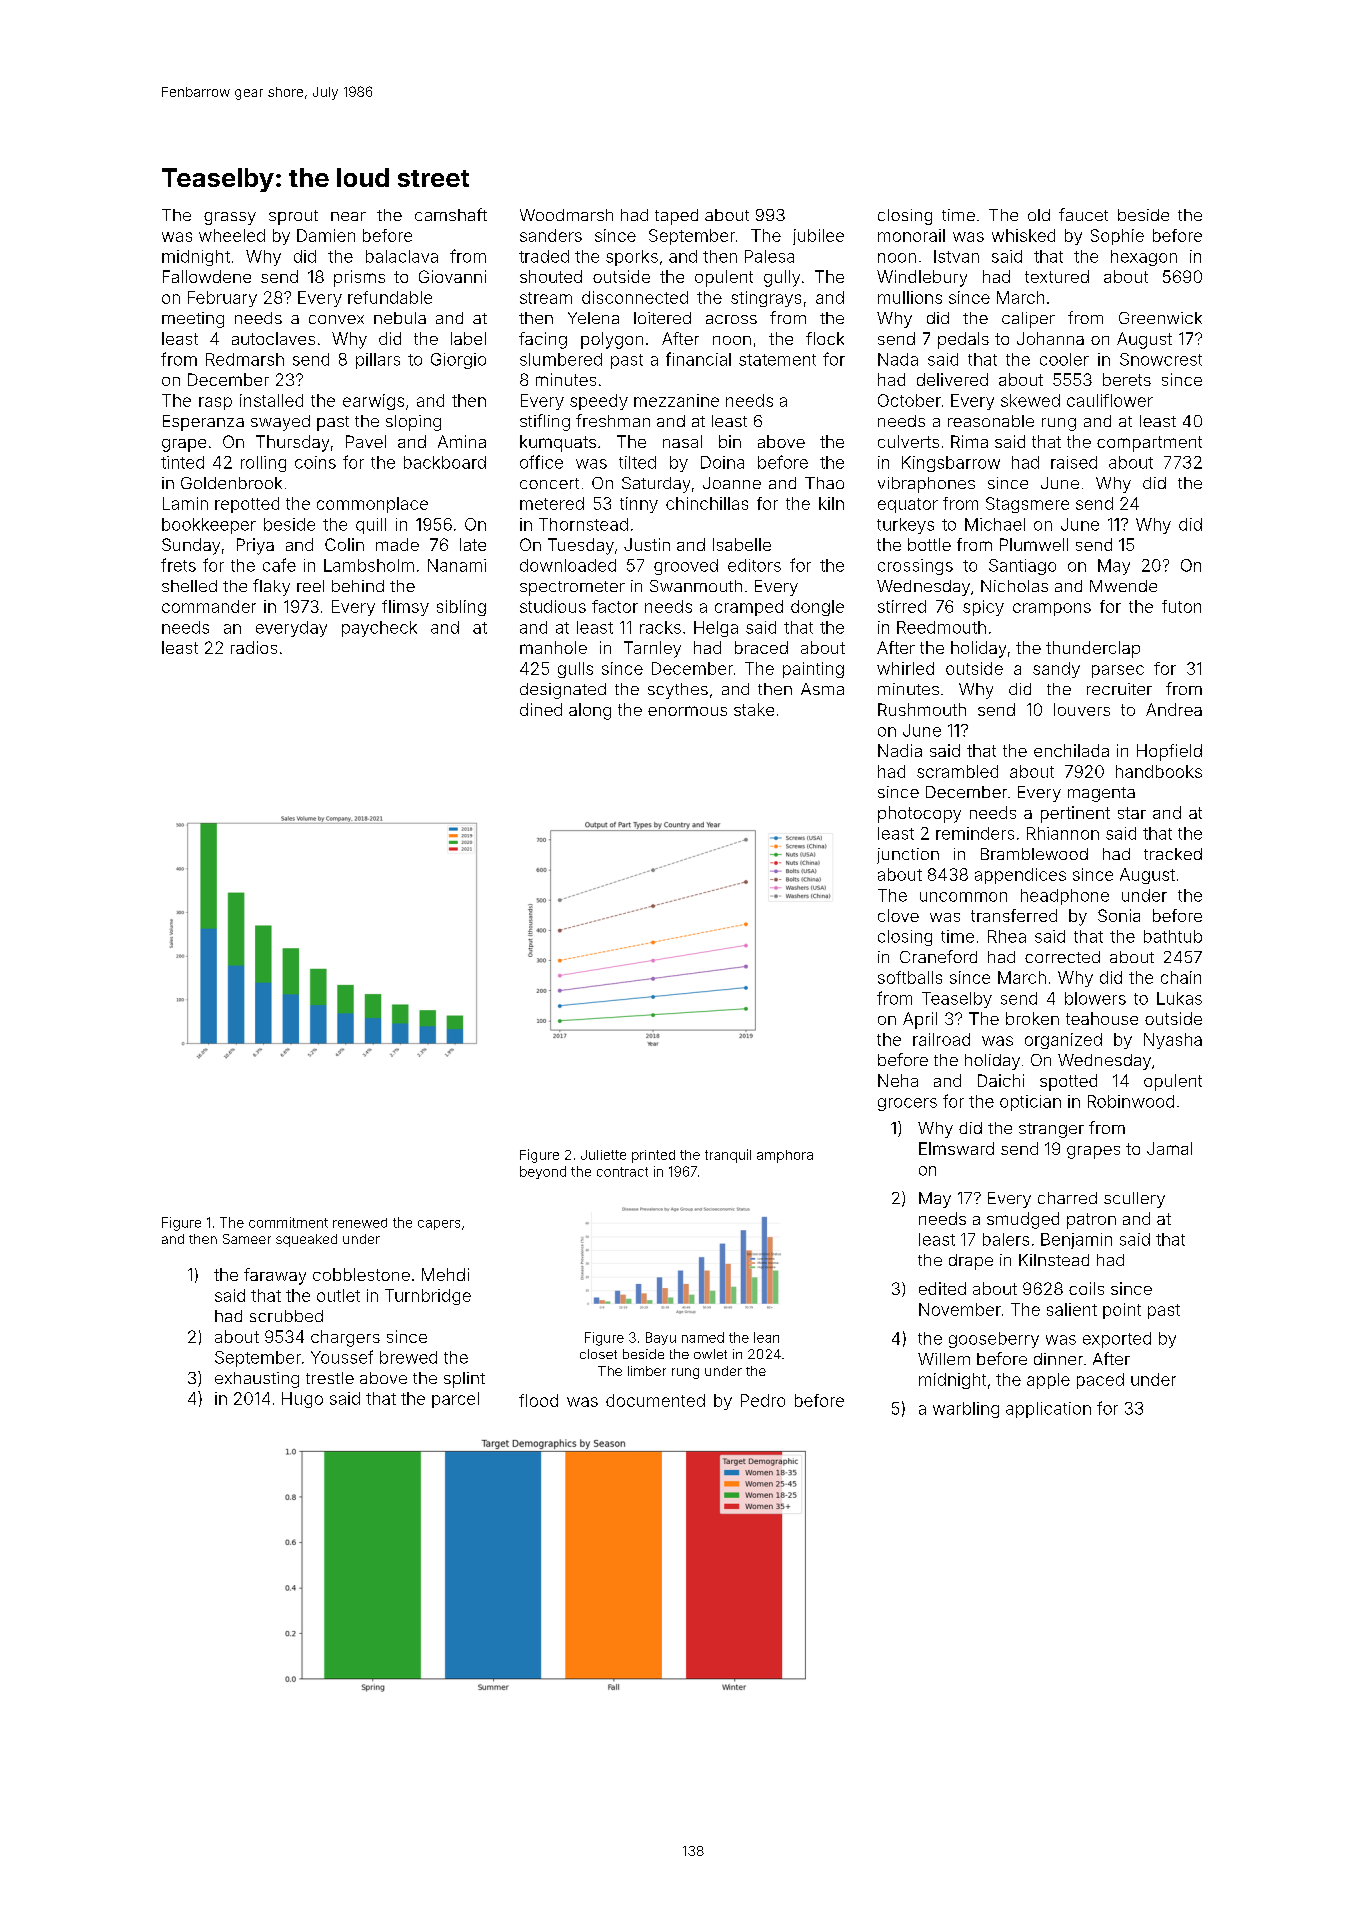  What do you see at coordinates (257, 1380) in the screenshot?
I see `exhausting` at bounding box center [257, 1380].
